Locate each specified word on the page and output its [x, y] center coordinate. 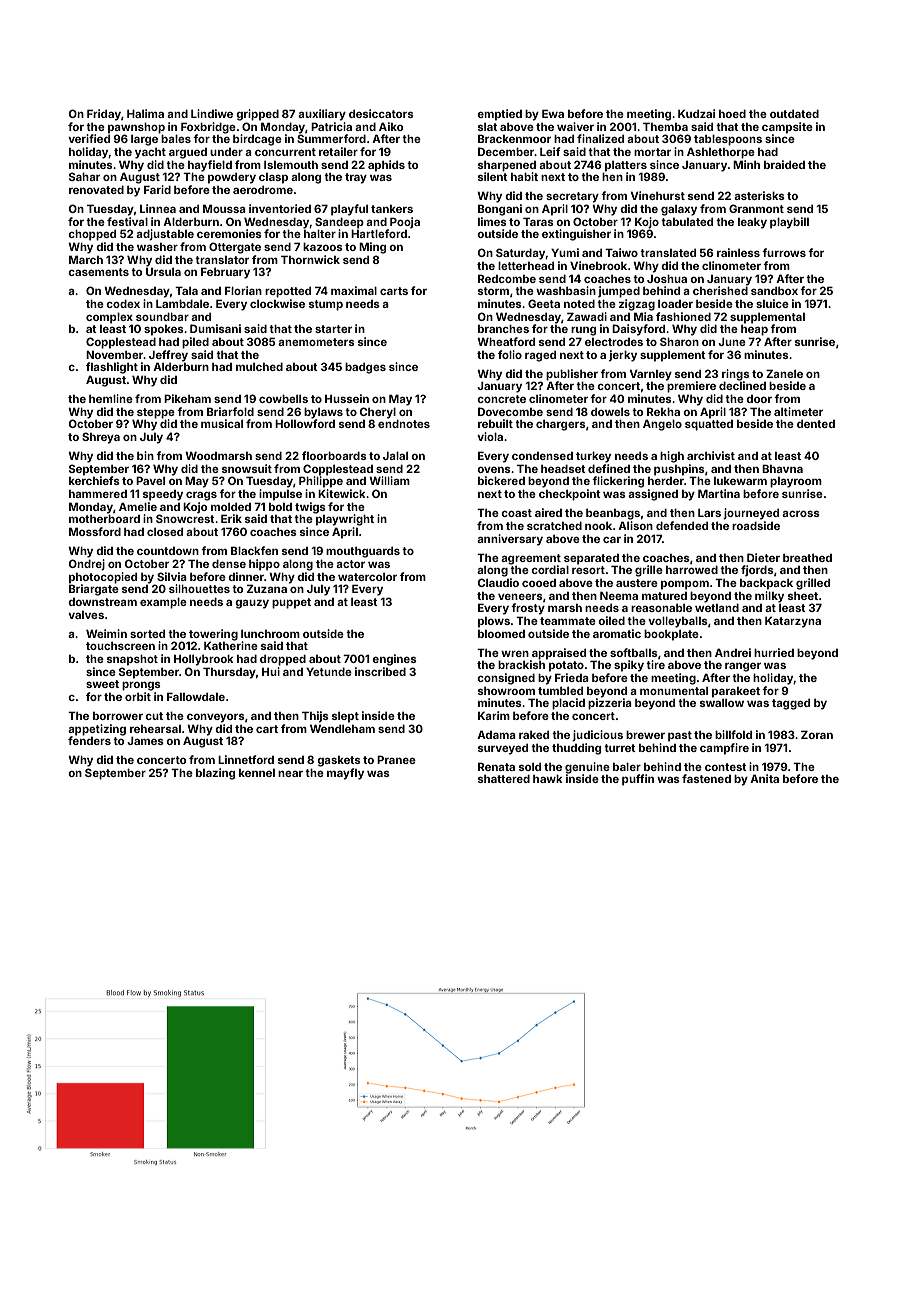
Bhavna [782, 468]
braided [784, 164]
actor [350, 564]
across [801, 514]
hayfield [210, 166]
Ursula [163, 272]
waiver [575, 126]
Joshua [667, 278]
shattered [504, 778]
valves [86, 615]
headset [563, 468]
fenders [89, 740]
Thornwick [310, 259]
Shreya [101, 438]
